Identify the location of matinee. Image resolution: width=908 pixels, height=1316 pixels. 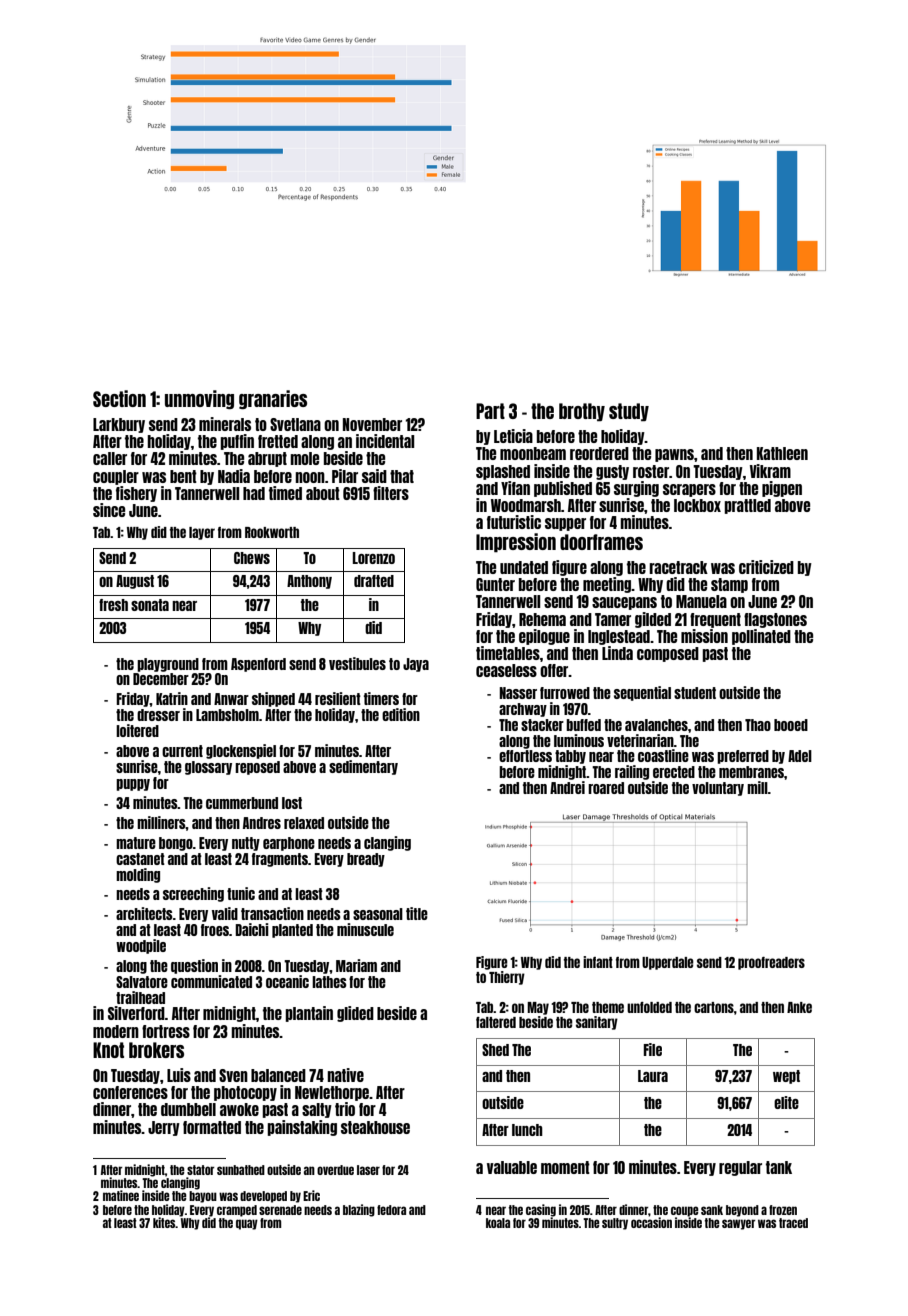
(121, 1195).
